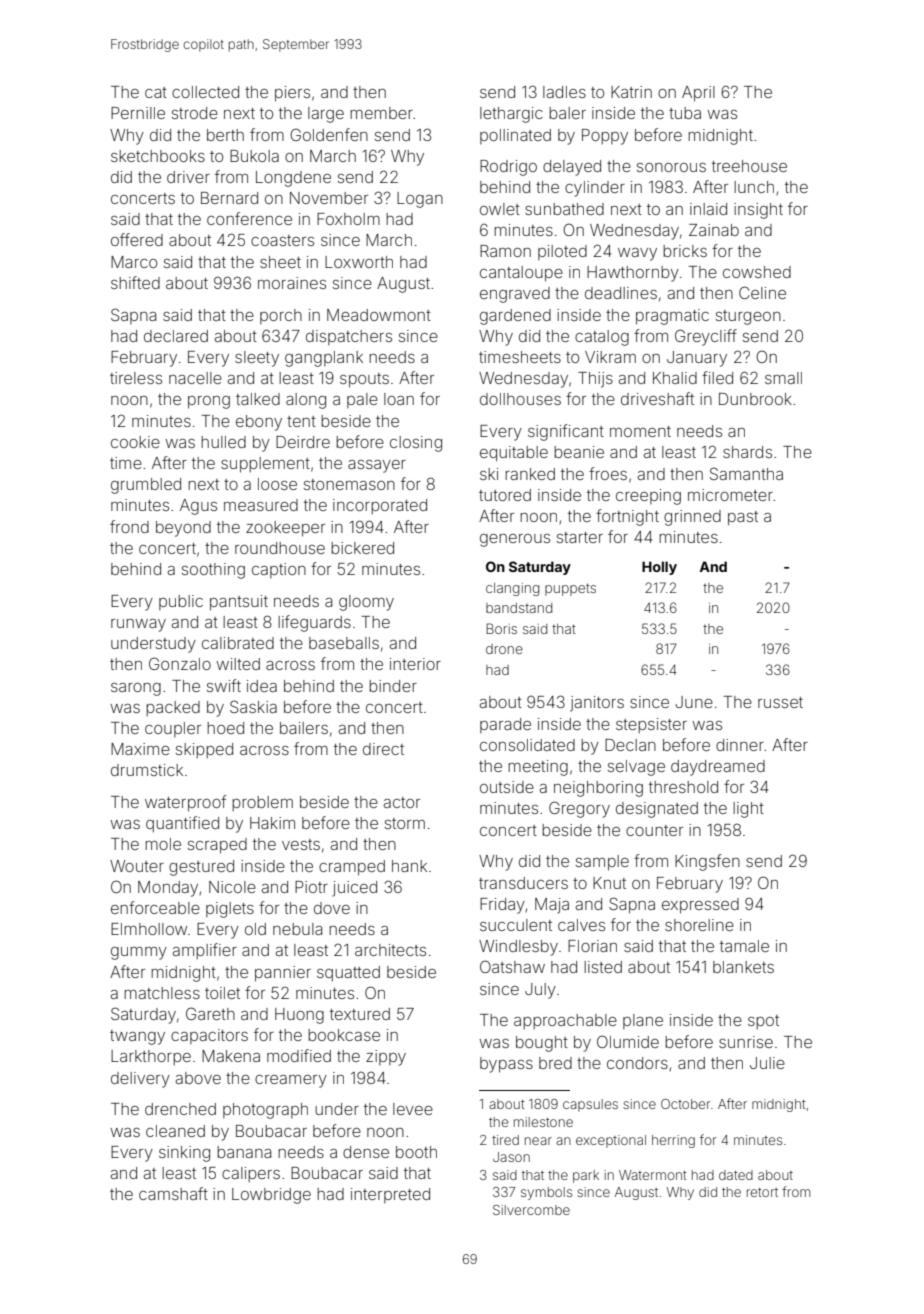 The image size is (924, 1314). I want to click on caption, so click(279, 570).
